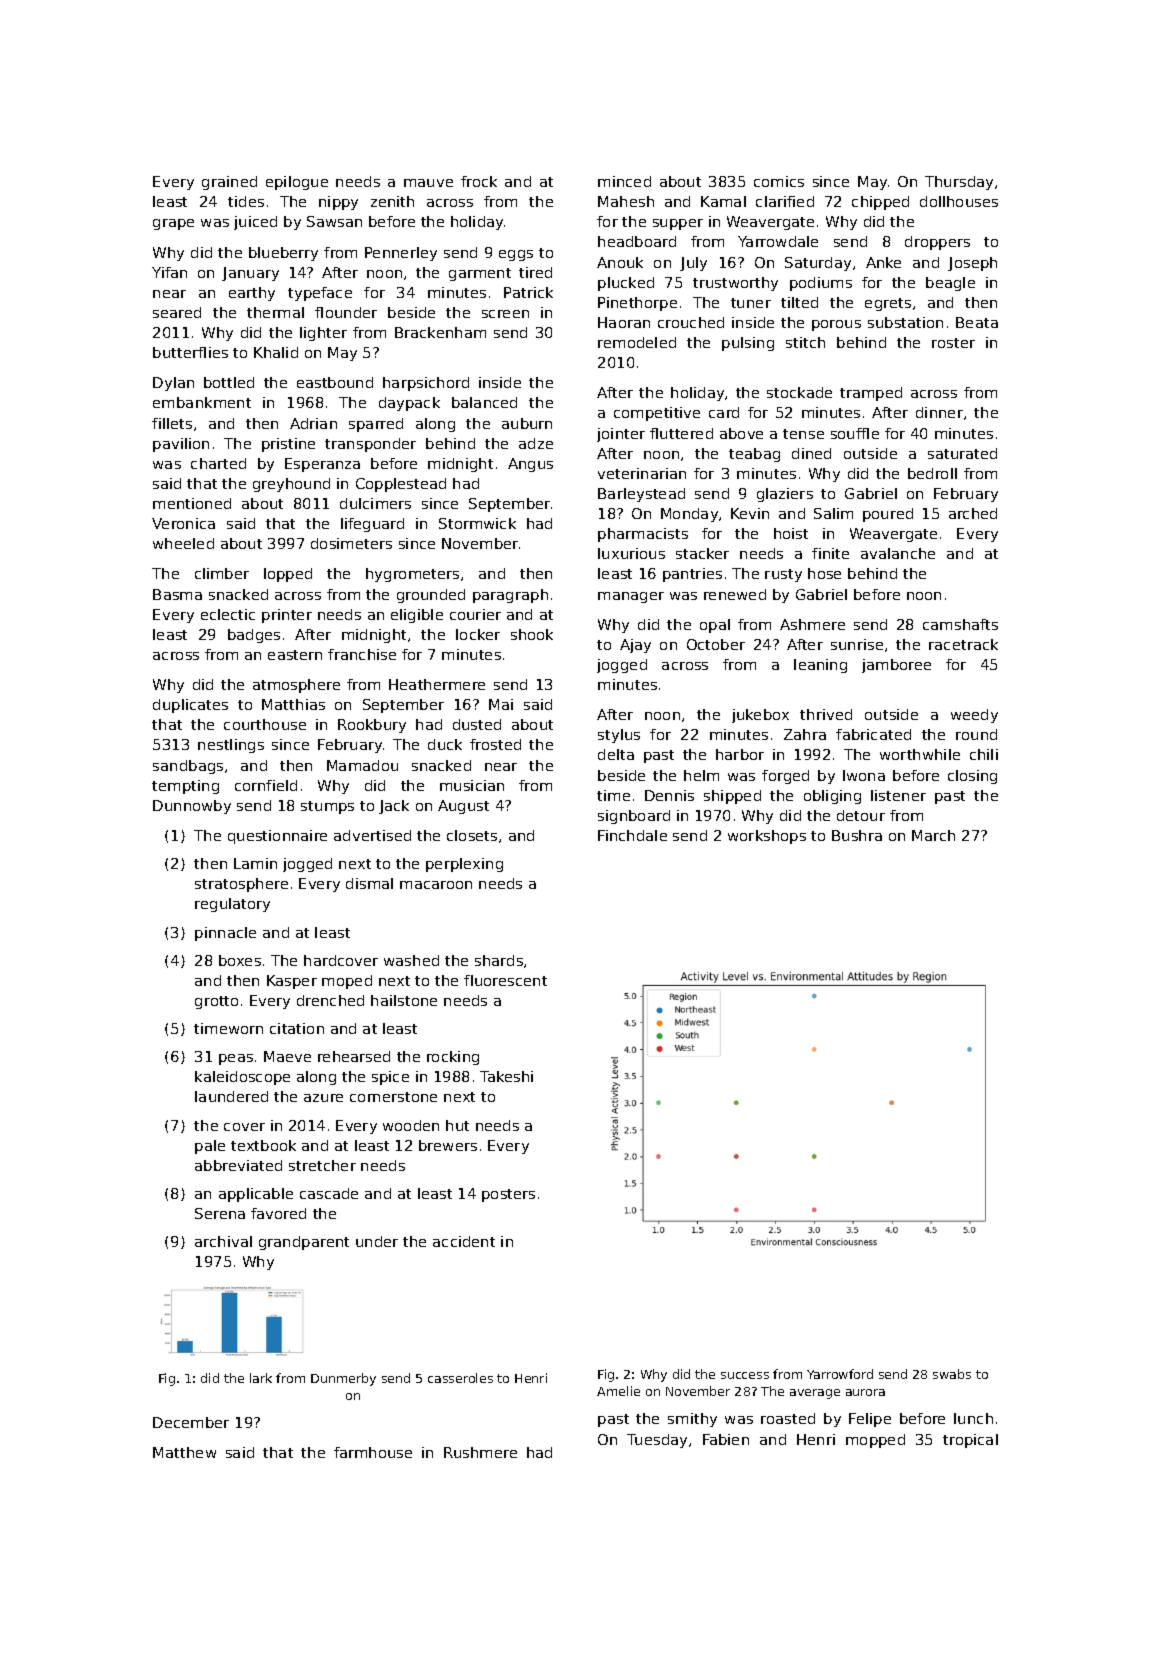  What do you see at coordinates (437, 684) in the screenshot?
I see `Heathermere` at bounding box center [437, 684].
